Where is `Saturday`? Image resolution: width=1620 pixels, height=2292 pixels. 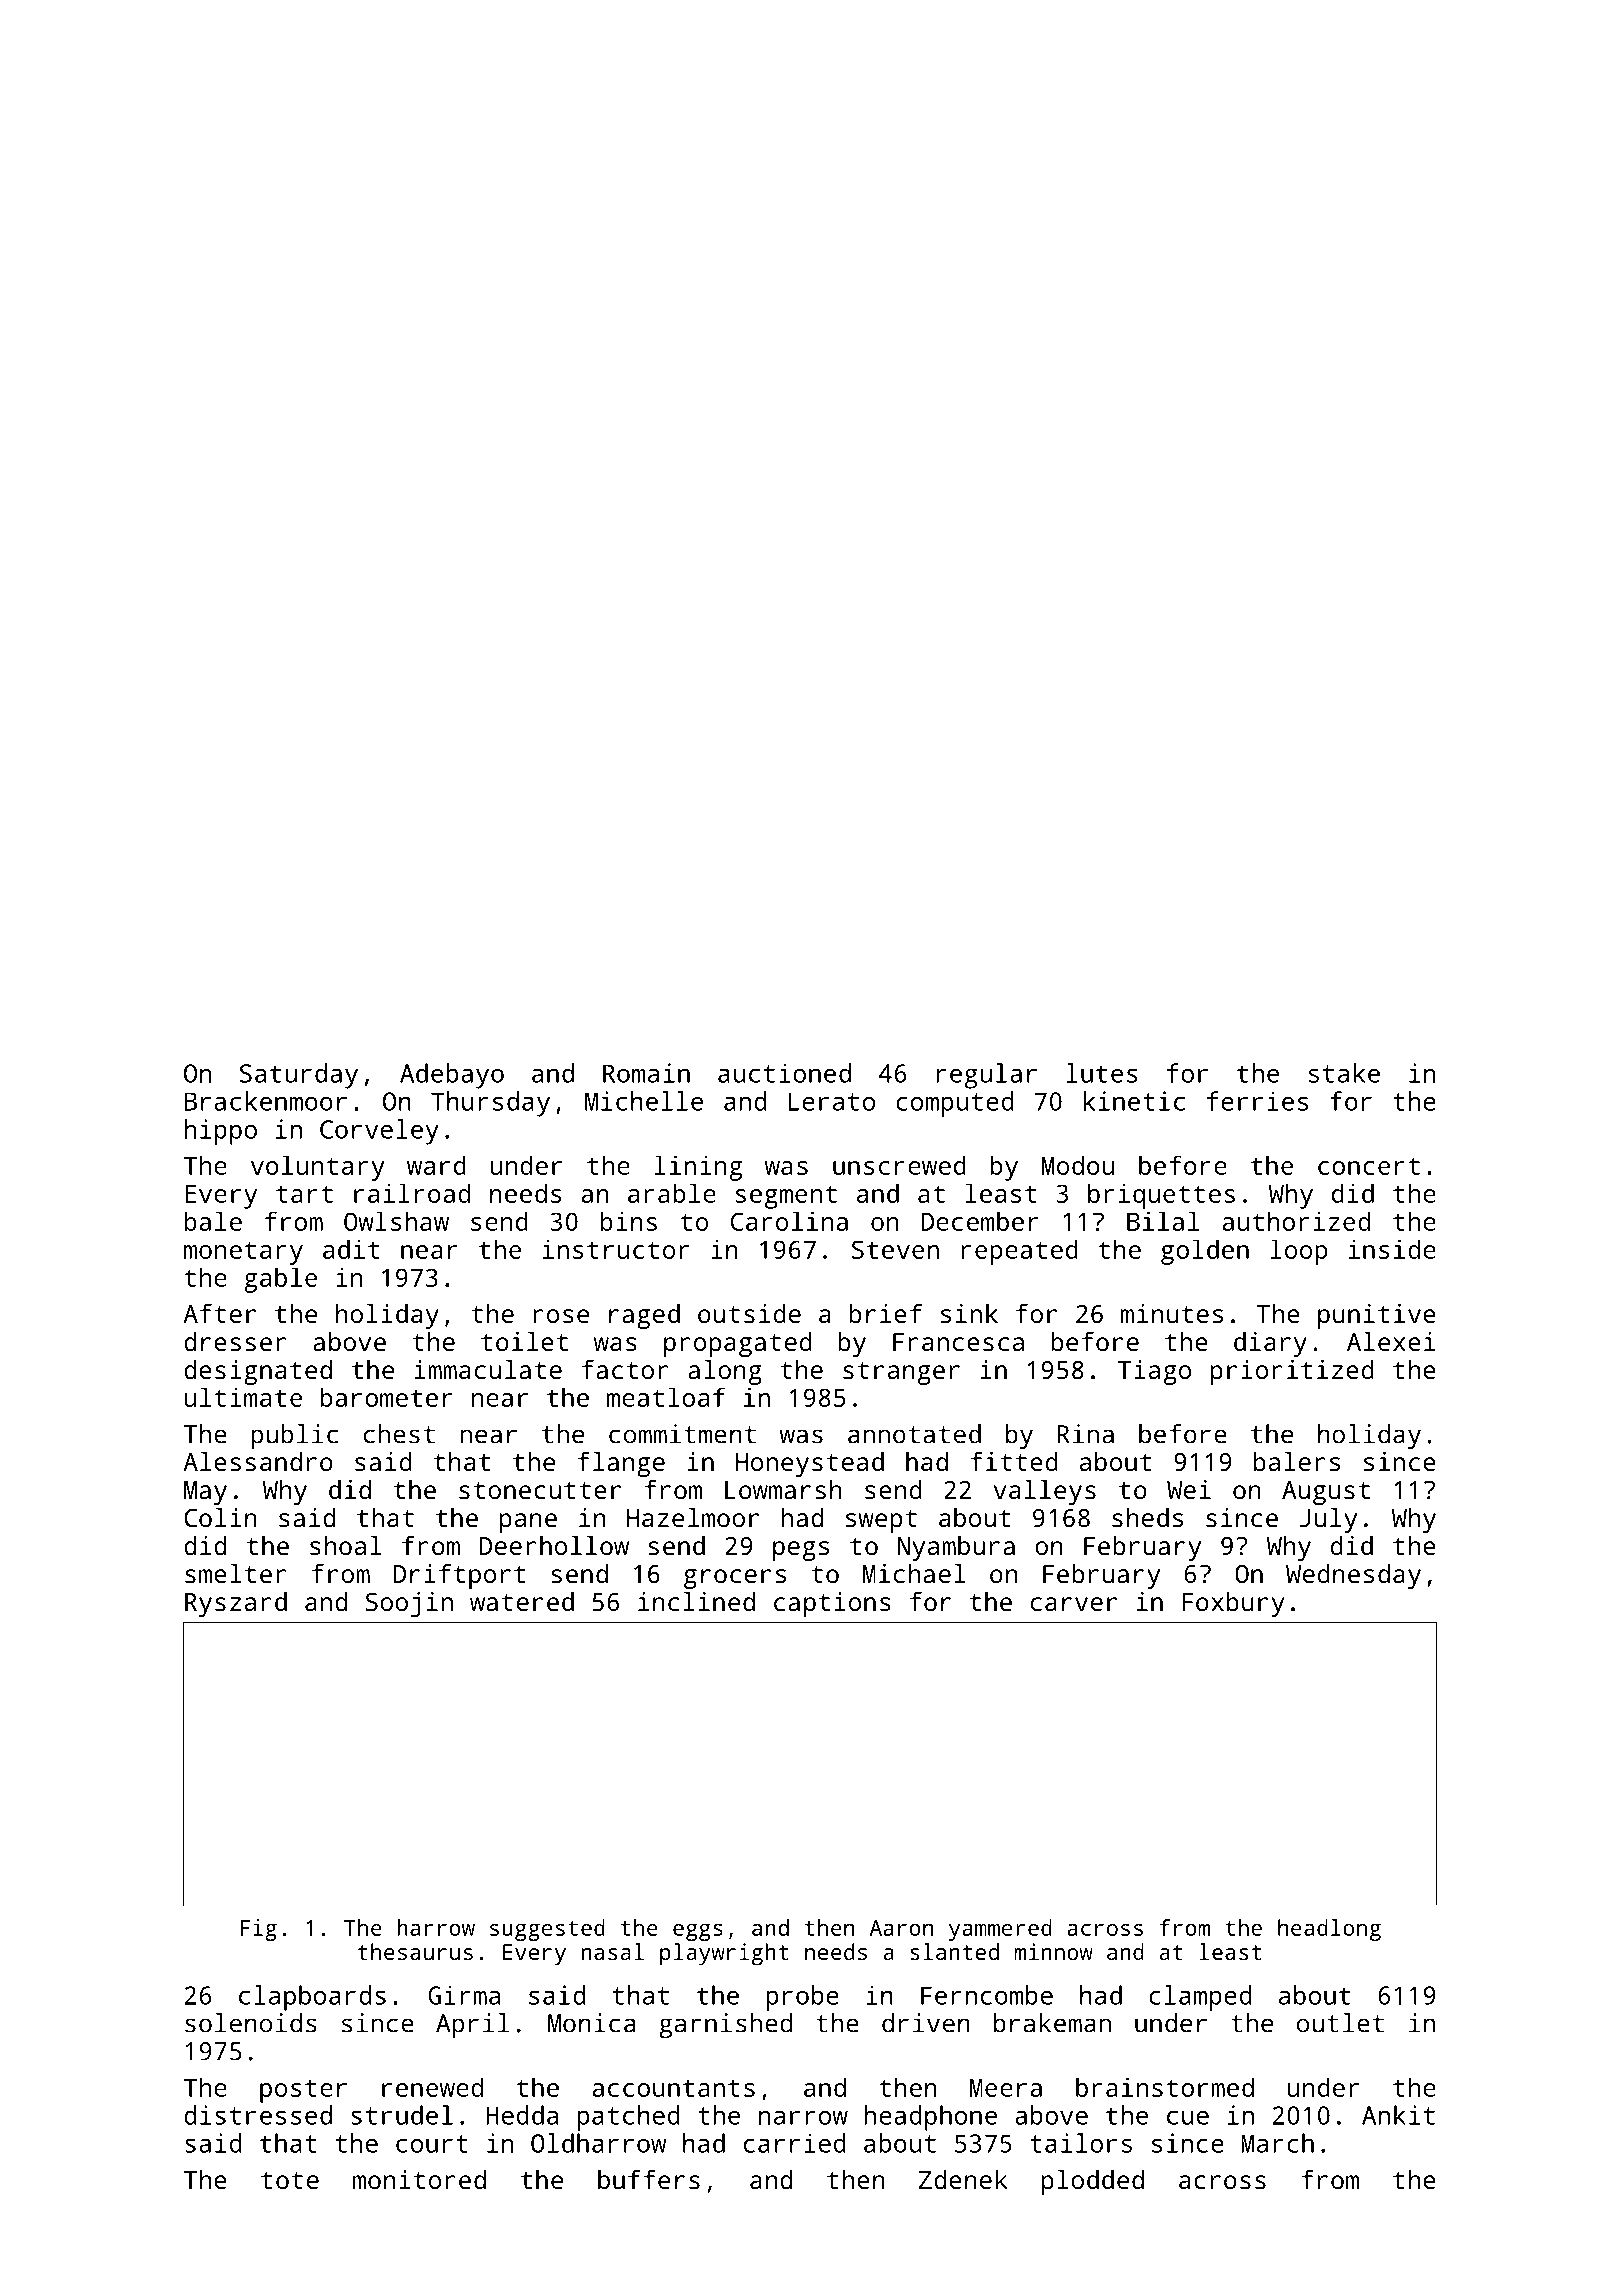
Saturday is located at coordinates (299, 1076).
